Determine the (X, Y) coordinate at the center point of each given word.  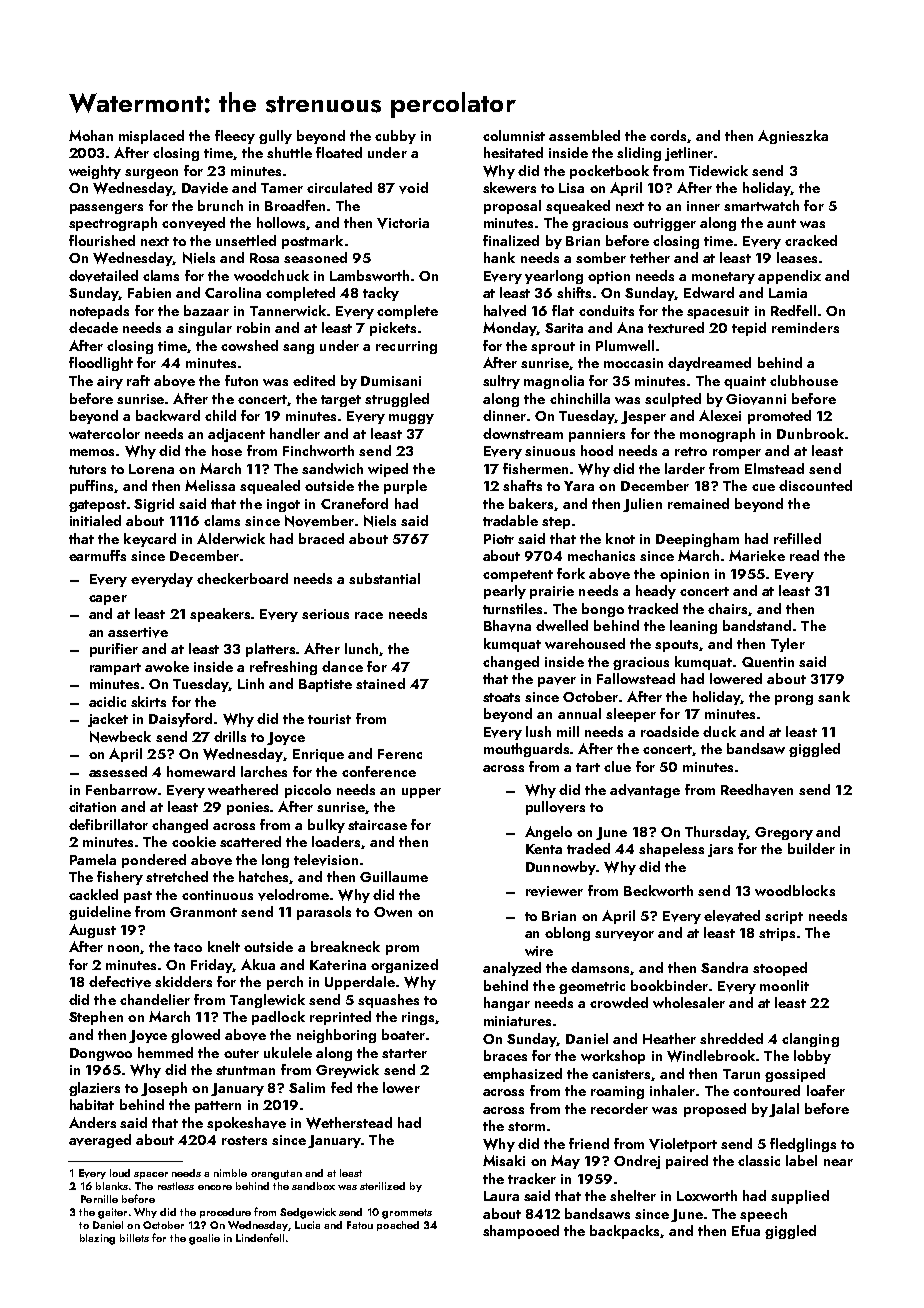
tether (650, 257)
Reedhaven (757, 790)
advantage (645, 791)
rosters (244, 1140)
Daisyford (180, 720)
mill (568, 731)
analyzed (512, 969)
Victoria (403, 223)
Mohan (91, 135)
